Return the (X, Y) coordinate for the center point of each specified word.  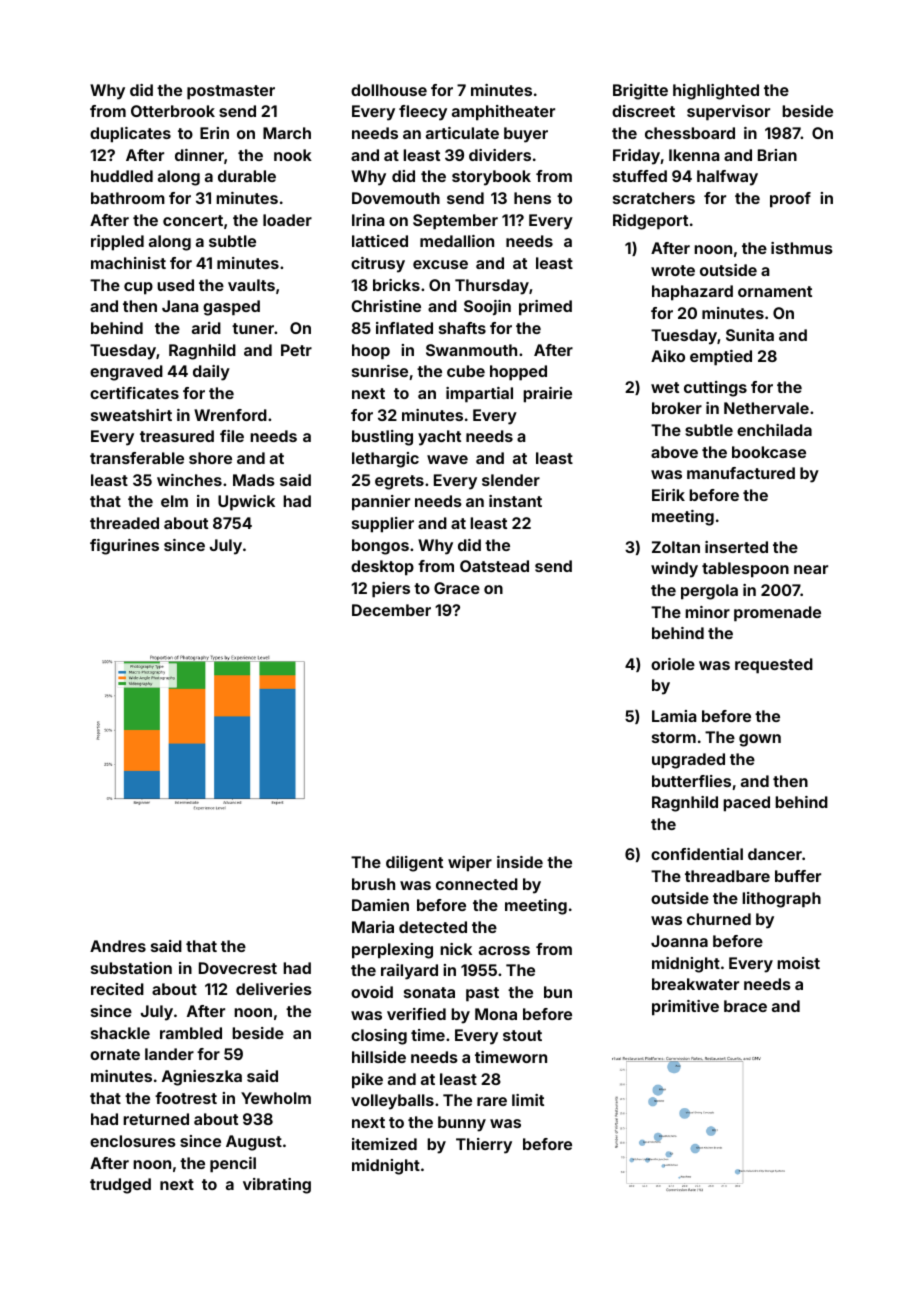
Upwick (246, 503)
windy (674, 570)
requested (774, 666)
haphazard (692, 293)
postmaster (231, 92)
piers (391, 590)
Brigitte (640, 92)
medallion (457, 241)
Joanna (679, 941)
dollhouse (389, 90)
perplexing (392, 951)
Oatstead (494, 566)
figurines (124, 547)
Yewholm (276, 1098)
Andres (118, 946)
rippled (117, 243)
